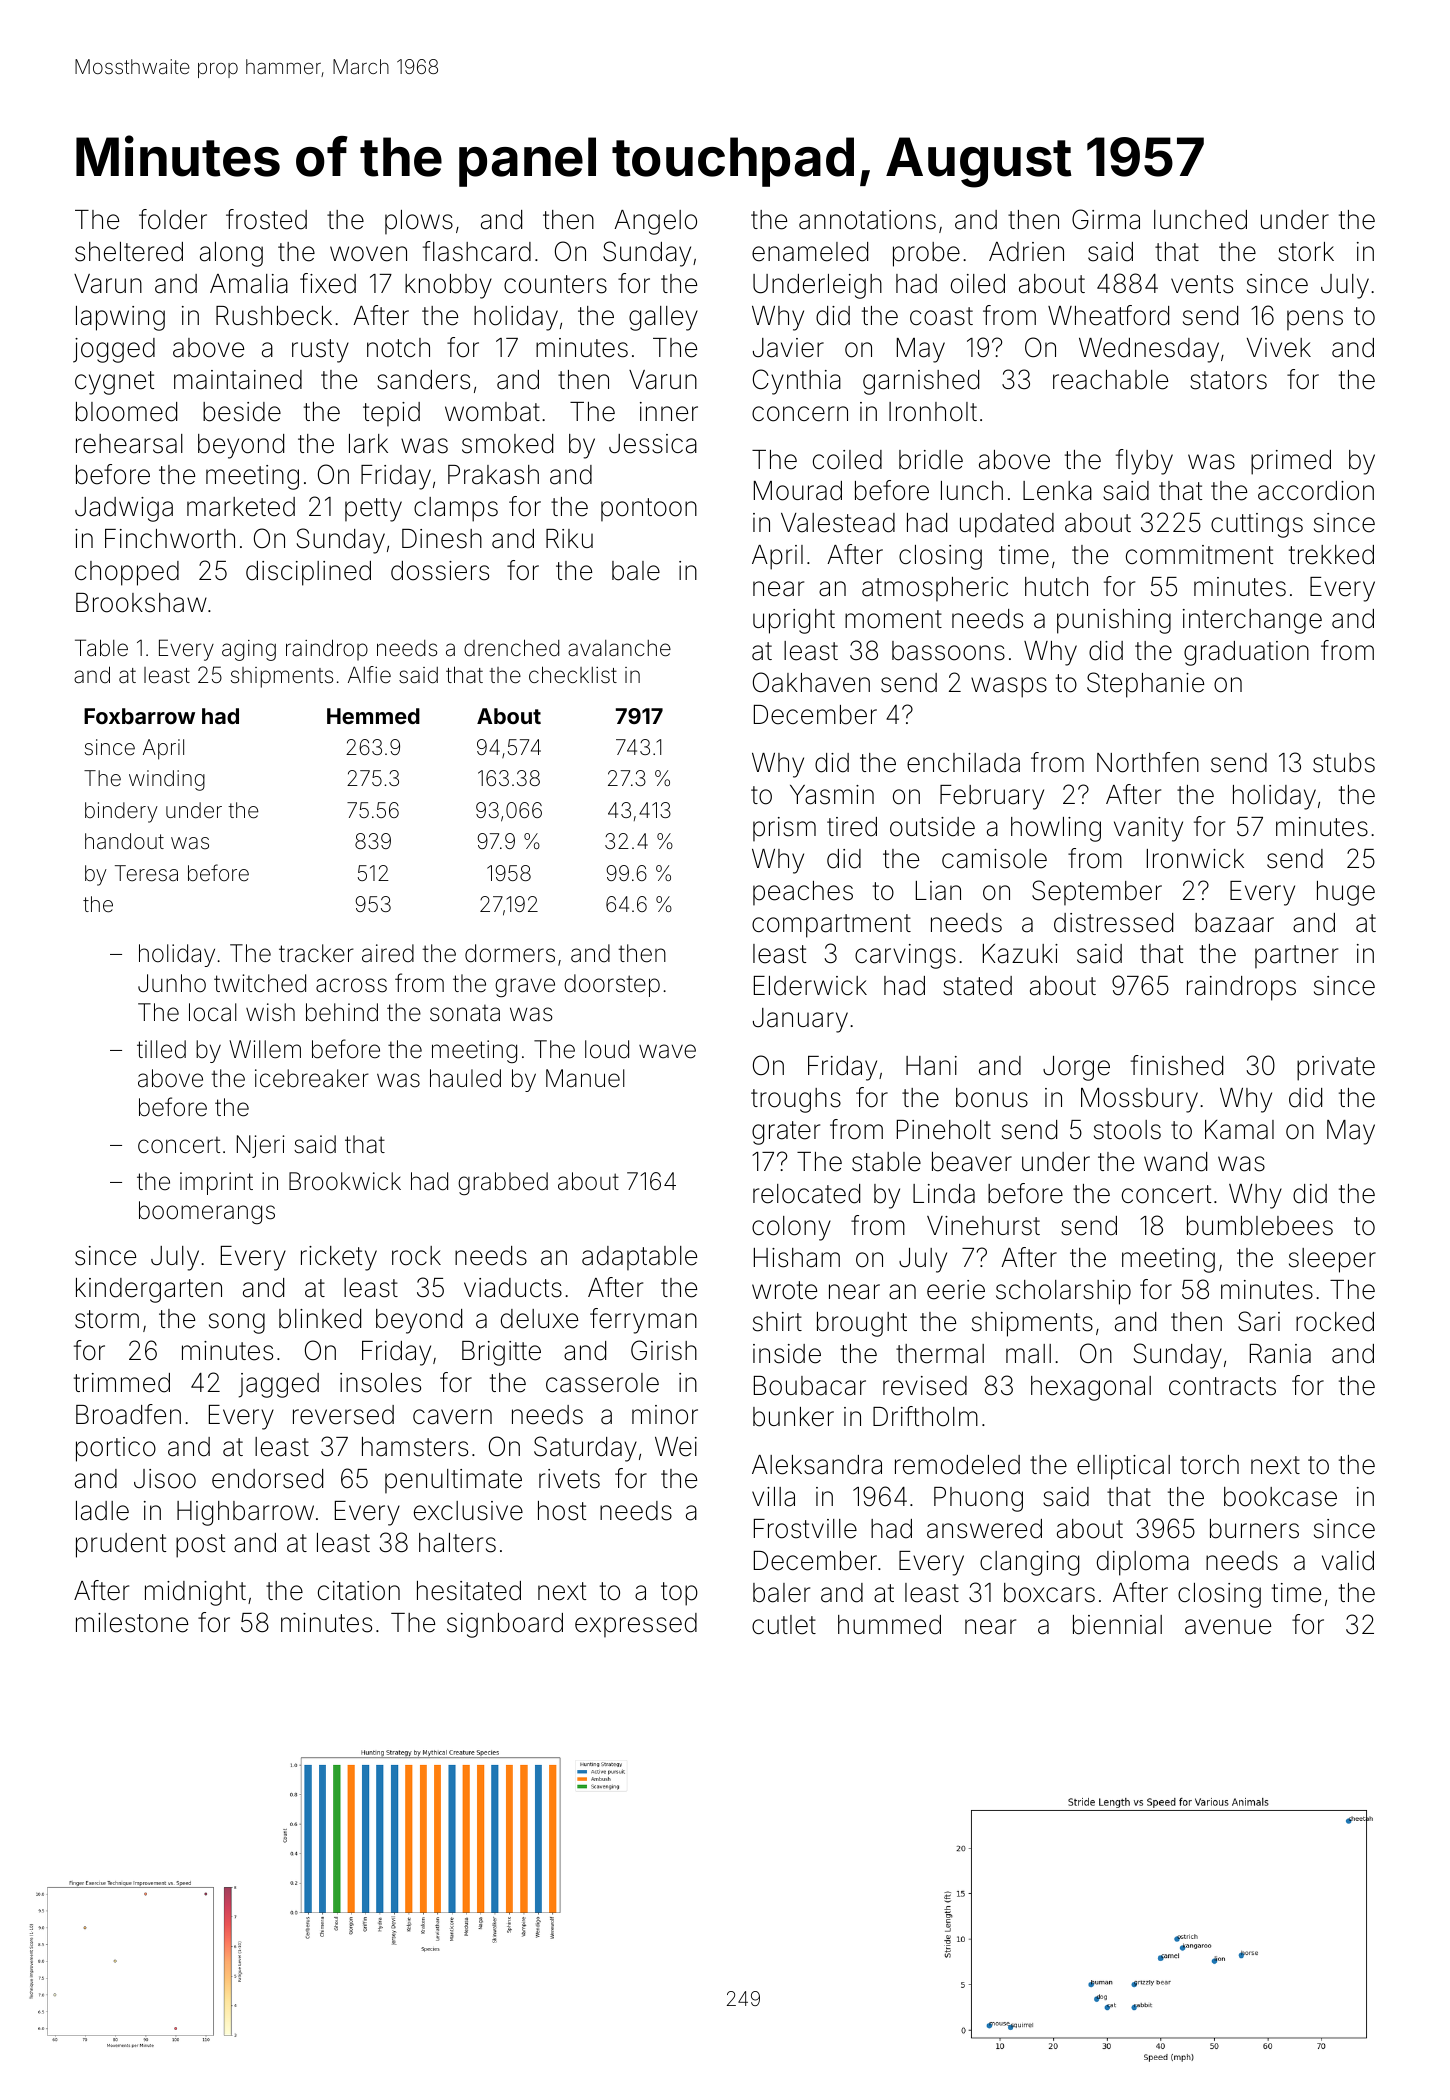 The image size is (1450, 2100). I want to click on hummed, so click(889, 1625).
